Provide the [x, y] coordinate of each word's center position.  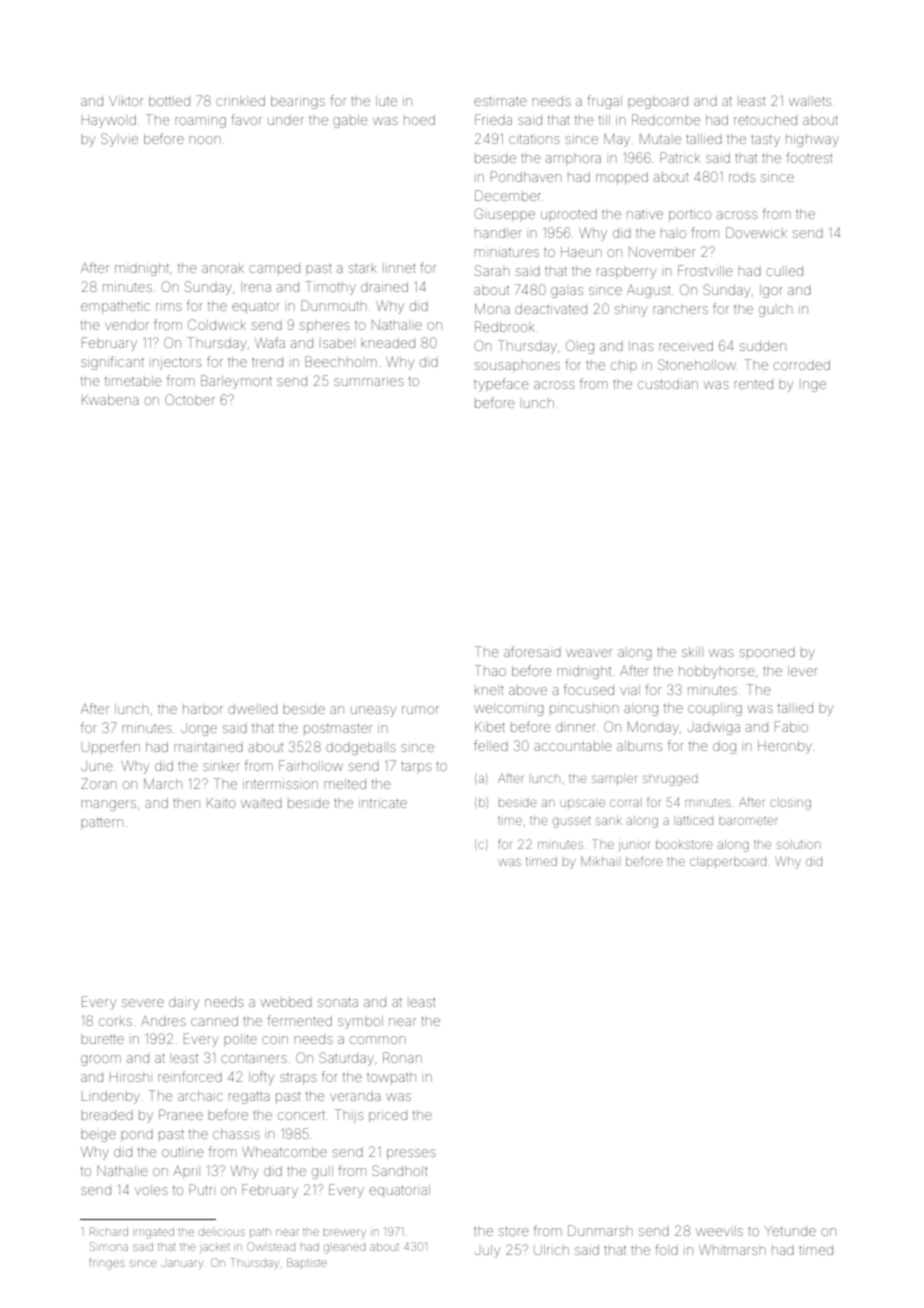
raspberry [626, 273]
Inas [641, 346]
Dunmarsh [600, 1230]
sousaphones [517, 367]
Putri [201, 1189]
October [190, 399]
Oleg [580, 347]
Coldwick [217, 324]
